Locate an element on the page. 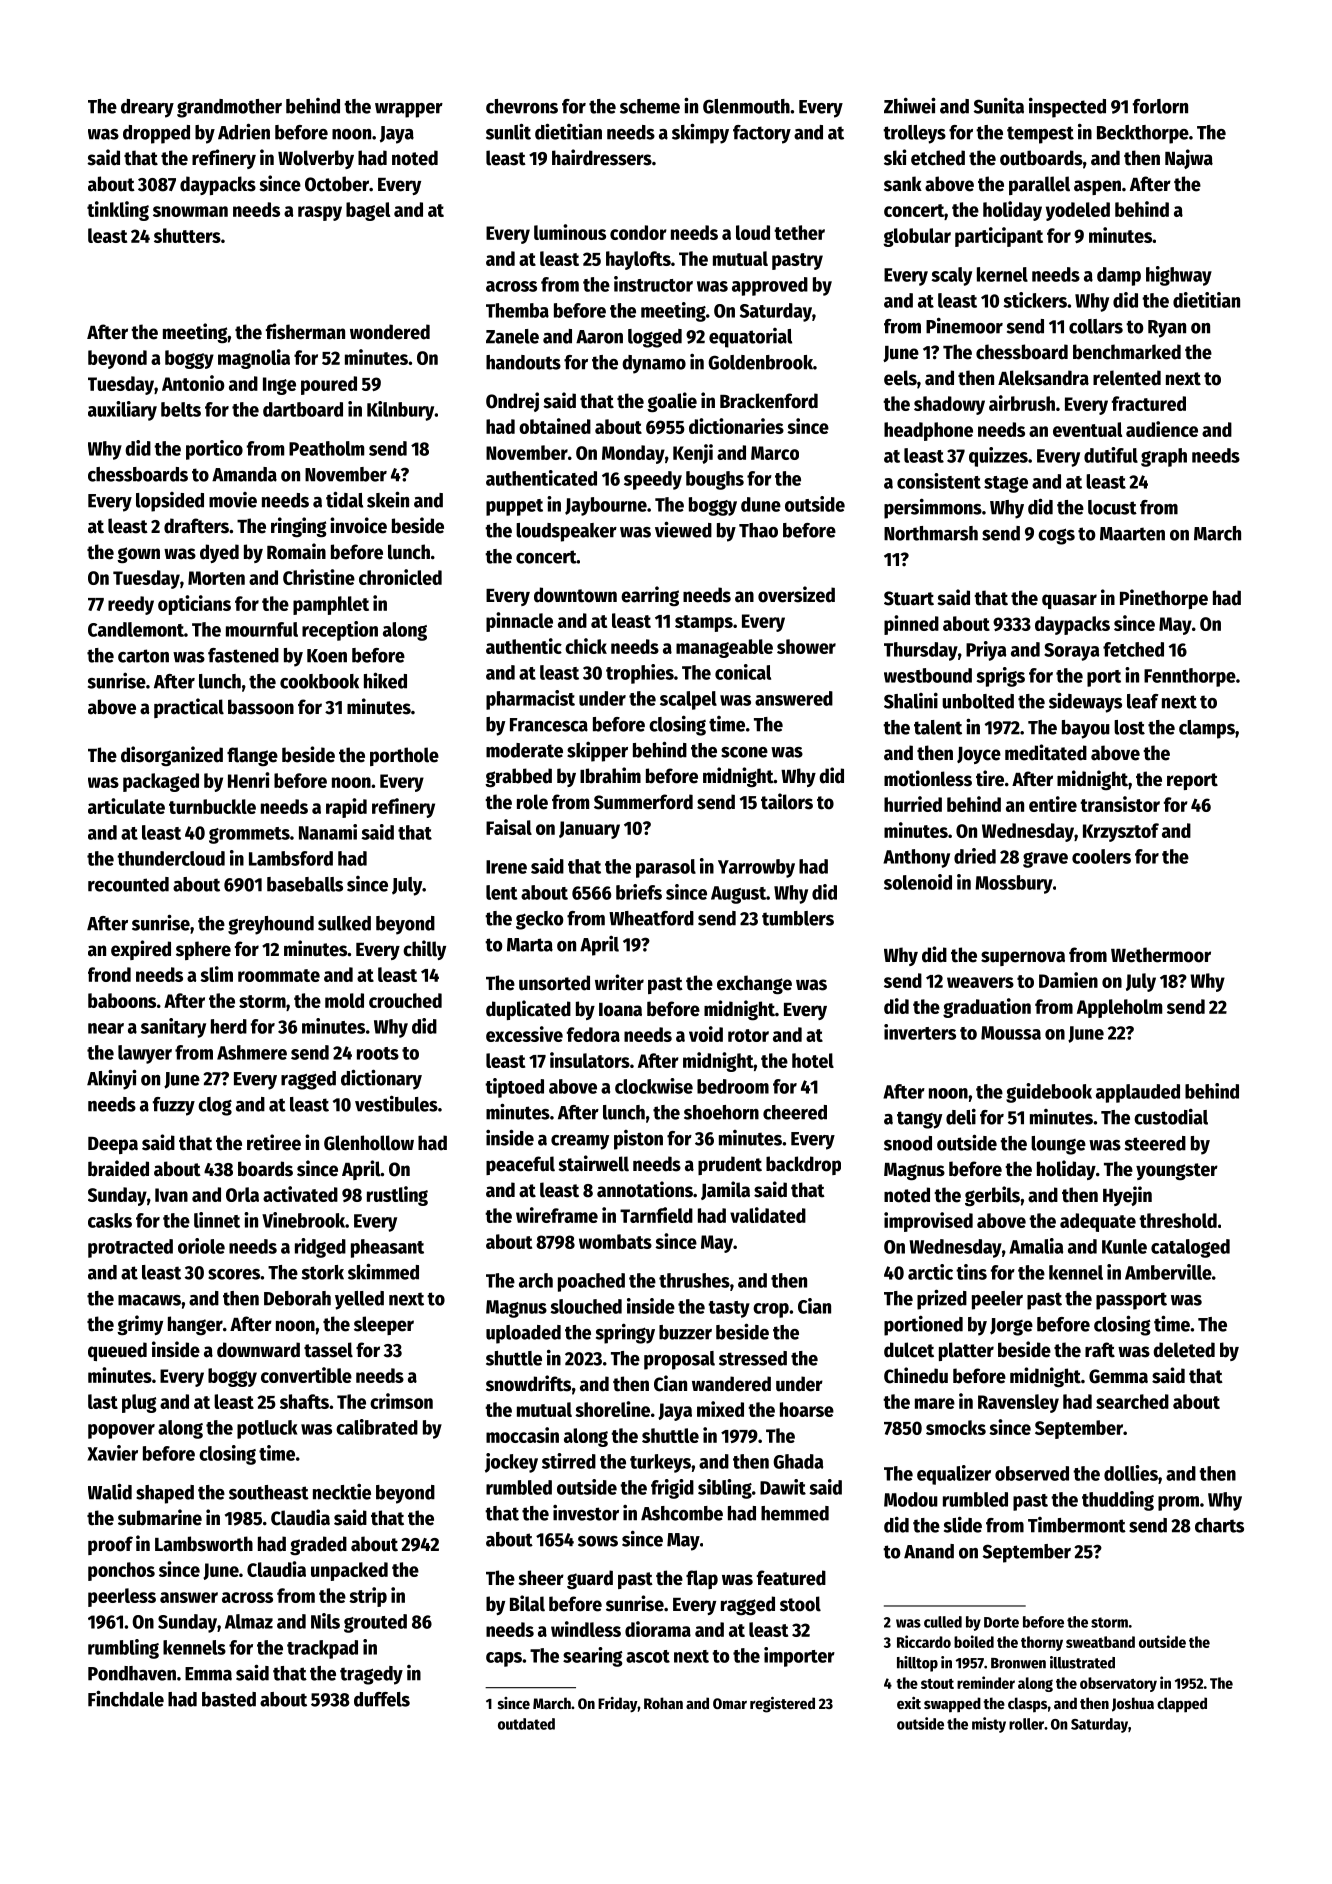 The height and width of the document is (1884, 1332). ponchos is located at coordinates (121, 1571).
